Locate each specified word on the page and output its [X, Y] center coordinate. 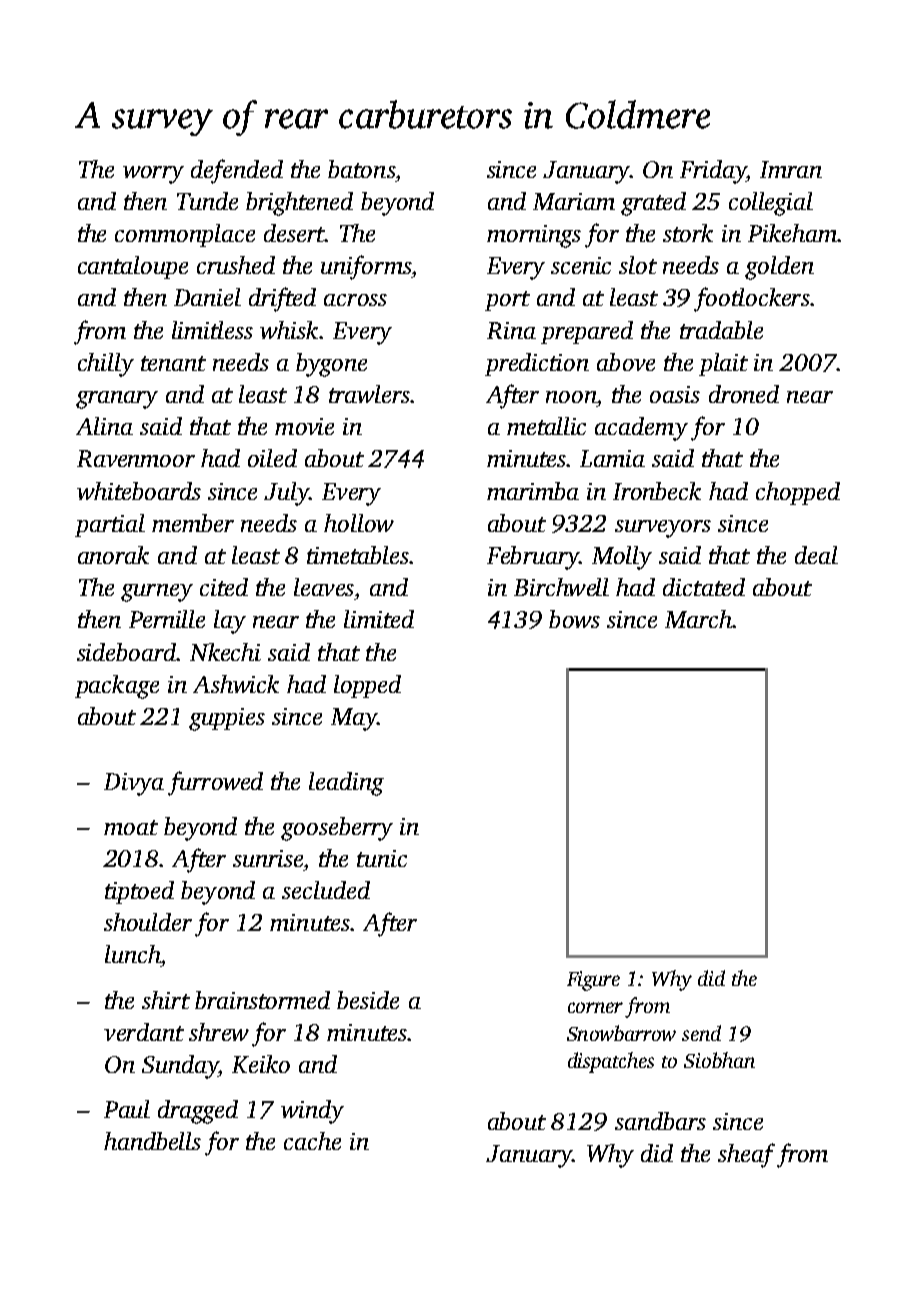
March [698, 619]
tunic [382, 858]
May [354, 719]
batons [361, 169]
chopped [798, 493]
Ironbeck [657, 491]
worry [153, 175]
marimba [533, 491]
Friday [713, 172]
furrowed [215, 783]
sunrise [268, 858]
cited [224, 587]
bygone [331, 365]
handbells [152, 1141]
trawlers [369, 394]
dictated [704, 587]
